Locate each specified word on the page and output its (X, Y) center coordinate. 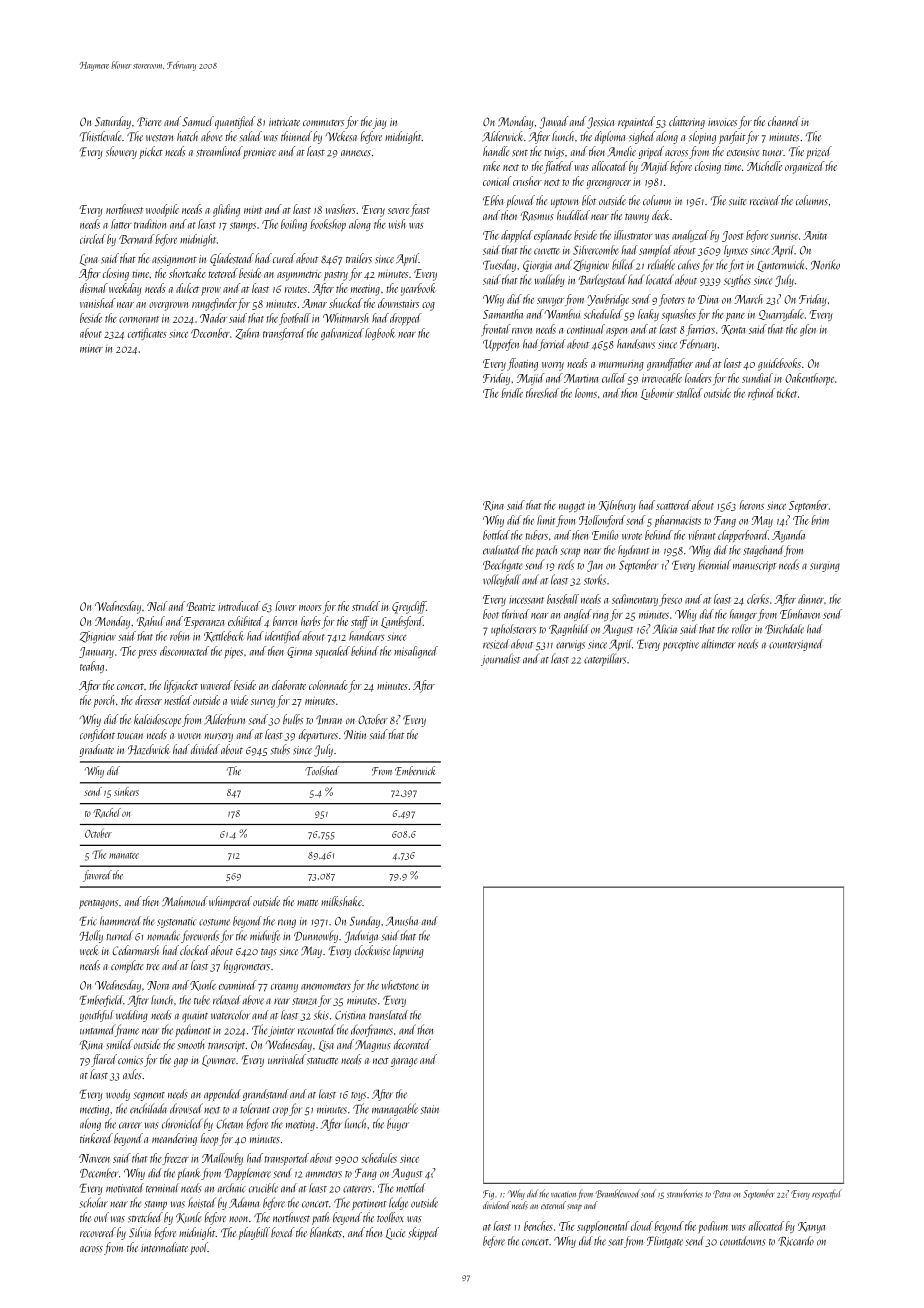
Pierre (149, 122)
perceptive (681, 645)
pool (199, 1248)
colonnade (328, 685)
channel (784, 121)
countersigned (796, 645)
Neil (157, 606)
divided (205, 749)
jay (379, 123)
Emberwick (415, 771)
